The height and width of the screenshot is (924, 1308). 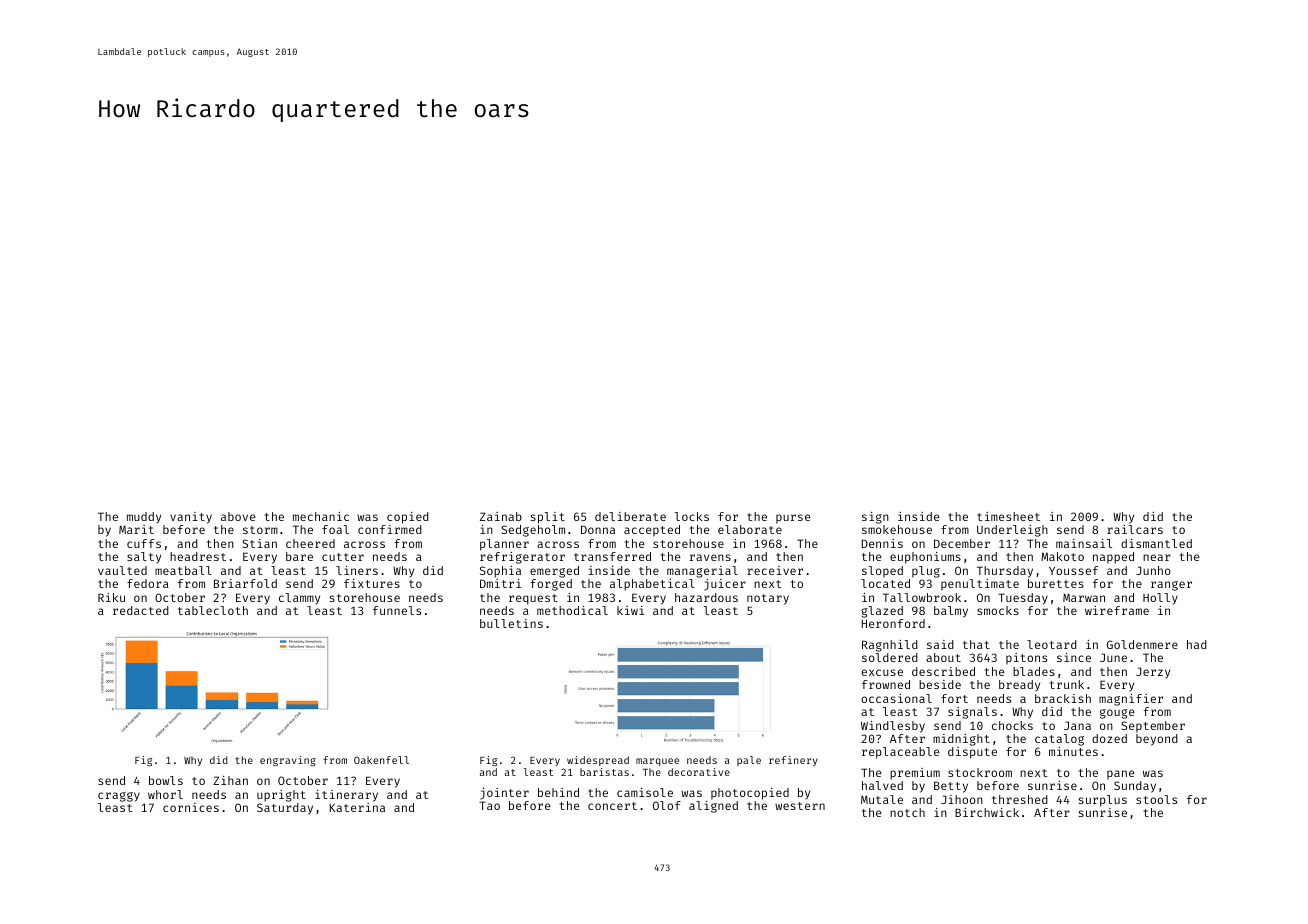 I want to click on Katerina, so click(x=357, y=807).
